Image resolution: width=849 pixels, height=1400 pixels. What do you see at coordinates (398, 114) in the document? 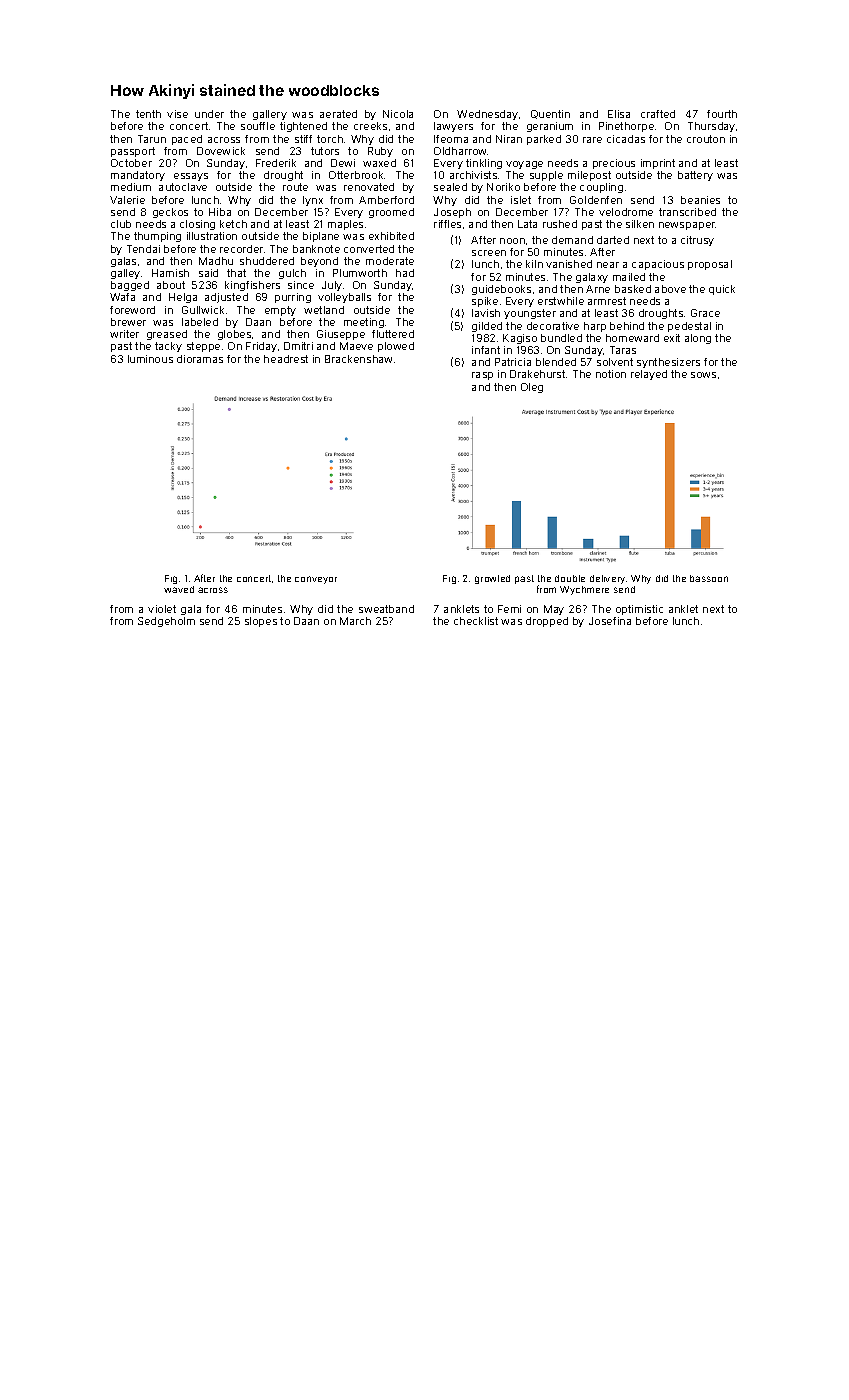
I see `Nicola` at bounding box center [398, 114].
